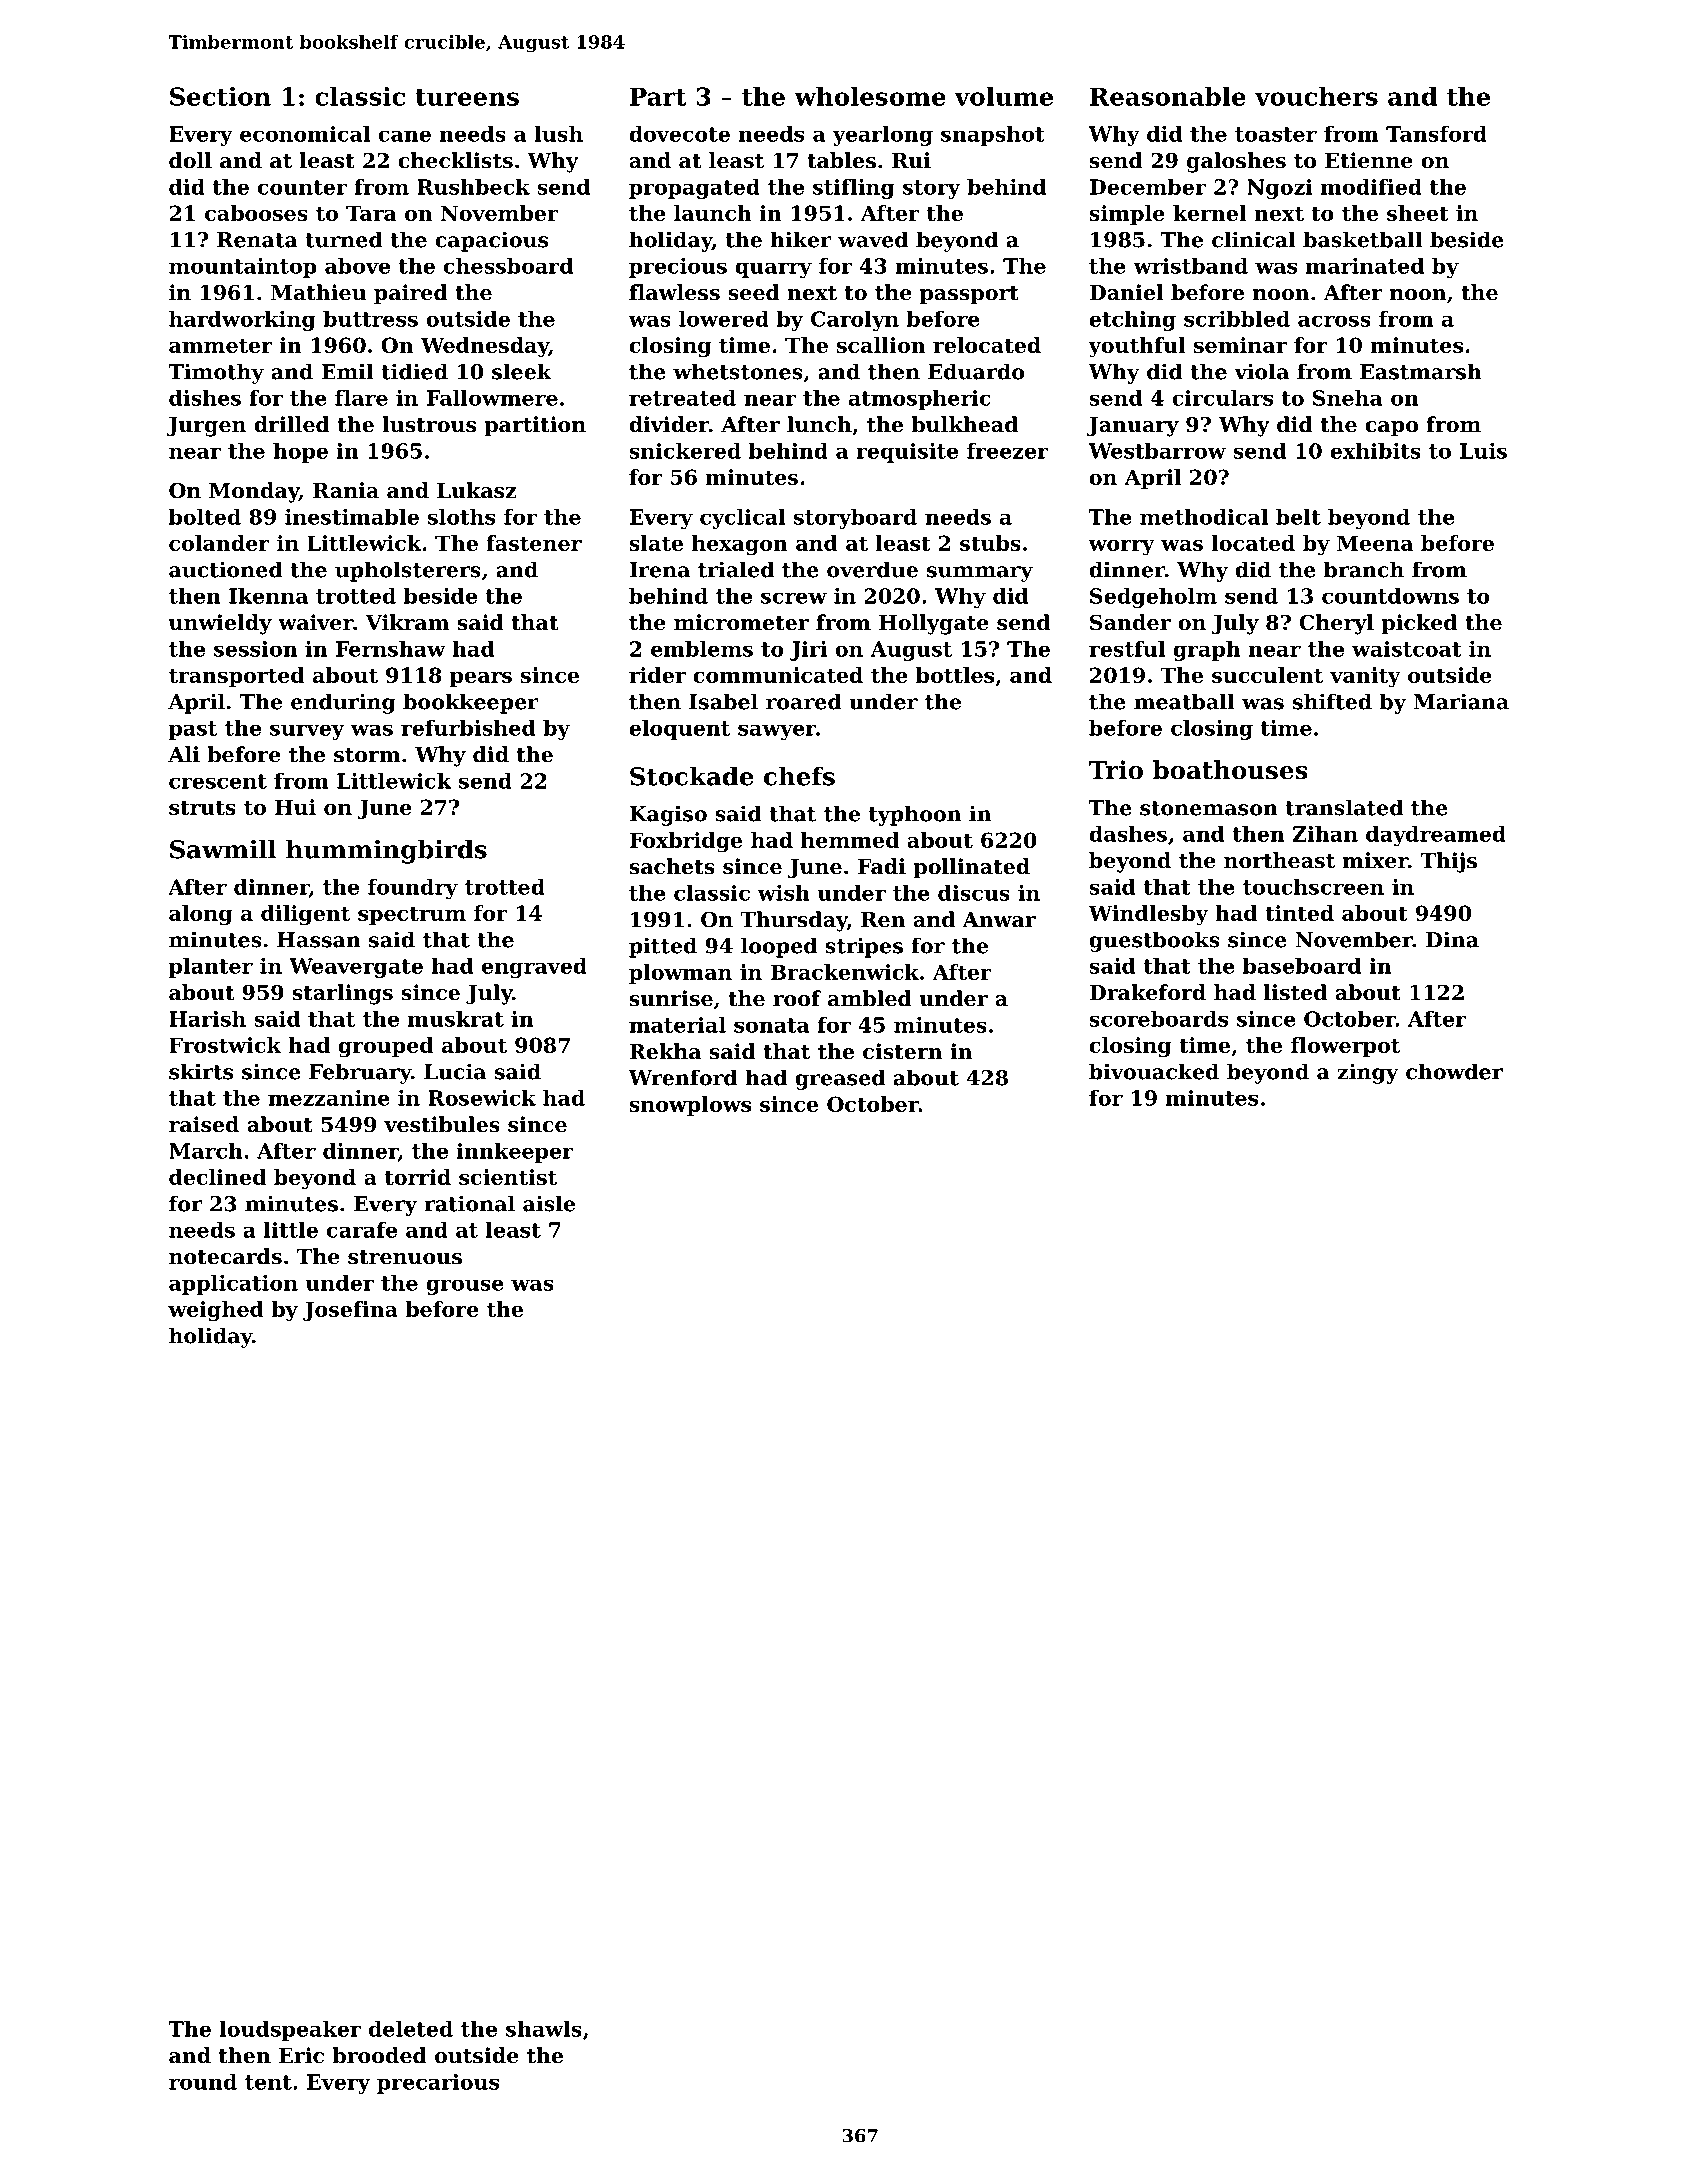  I want to click on tureens, so click(467, 97).
